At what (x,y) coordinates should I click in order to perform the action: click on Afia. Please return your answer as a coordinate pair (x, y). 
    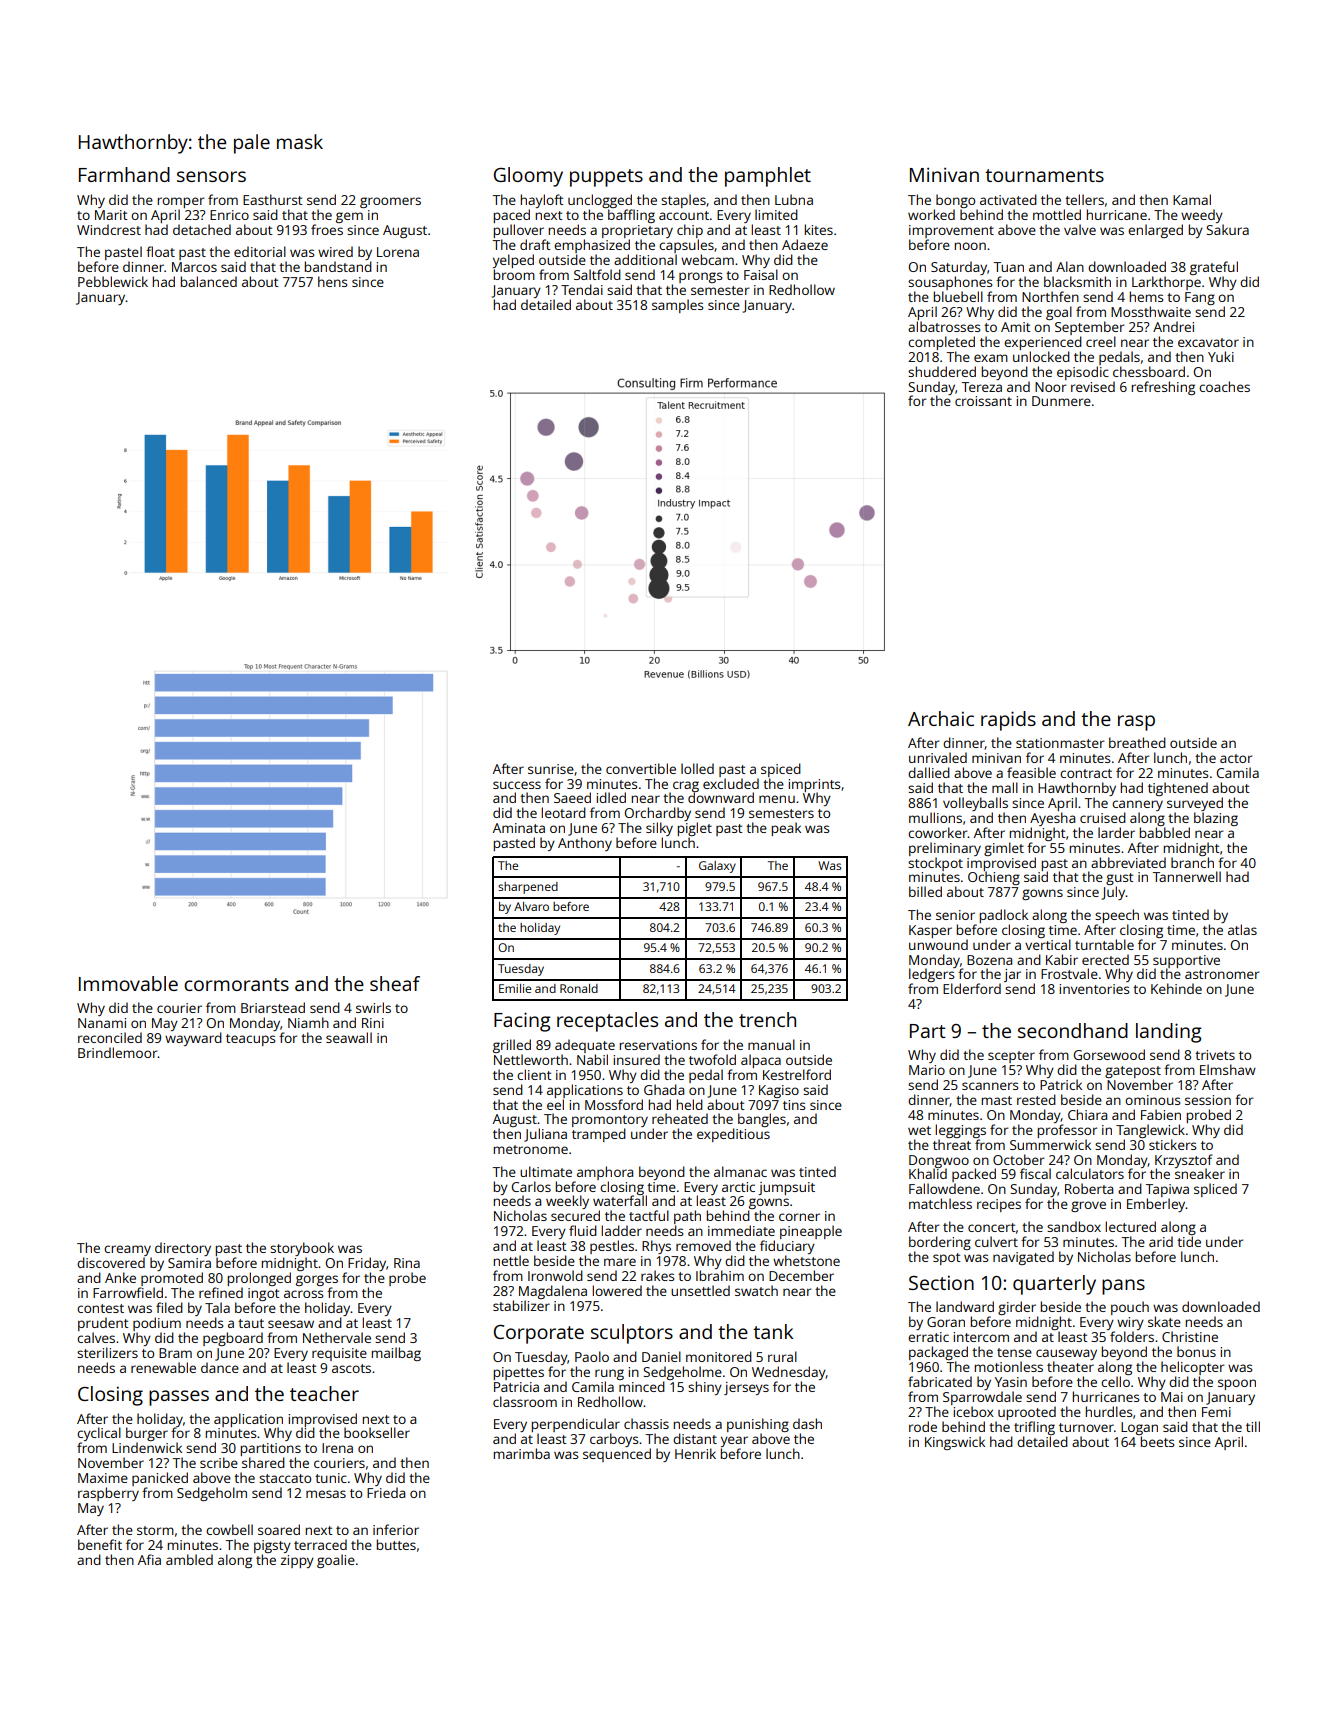
    Looking at the image, I should click on (149, 1559).
